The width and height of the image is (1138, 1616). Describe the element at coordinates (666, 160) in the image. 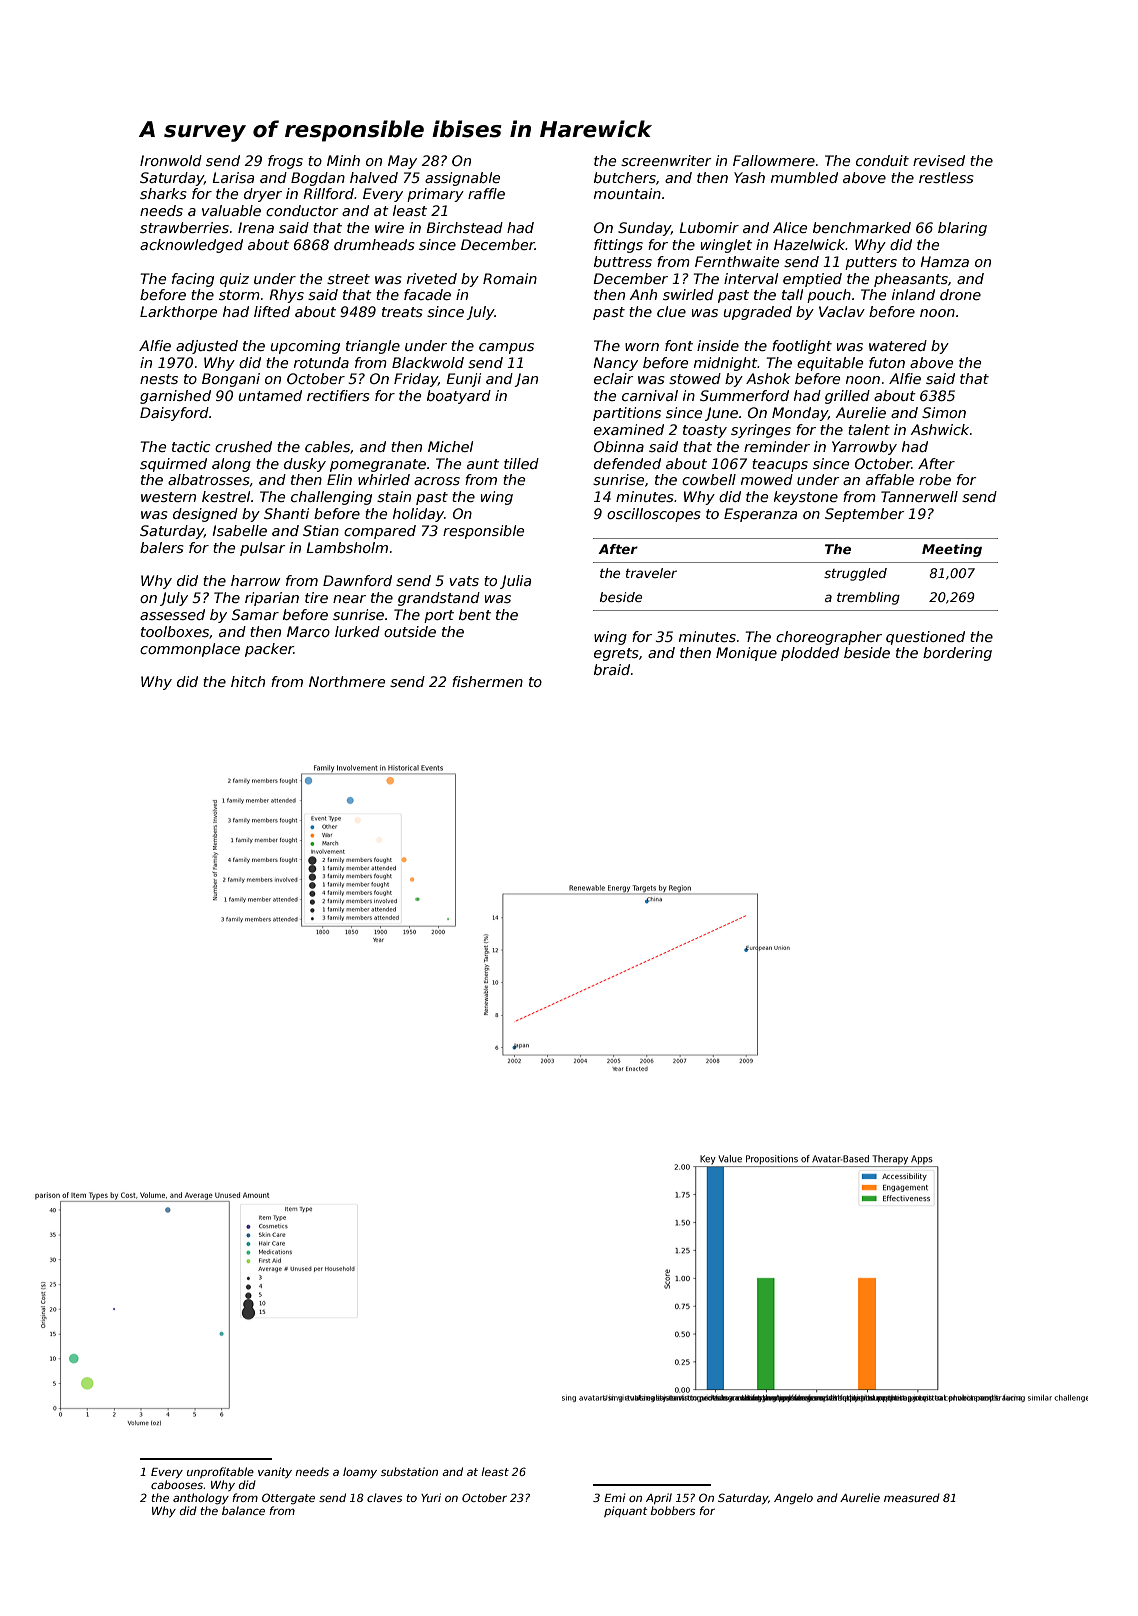

I see `screenwriter` at that location.
